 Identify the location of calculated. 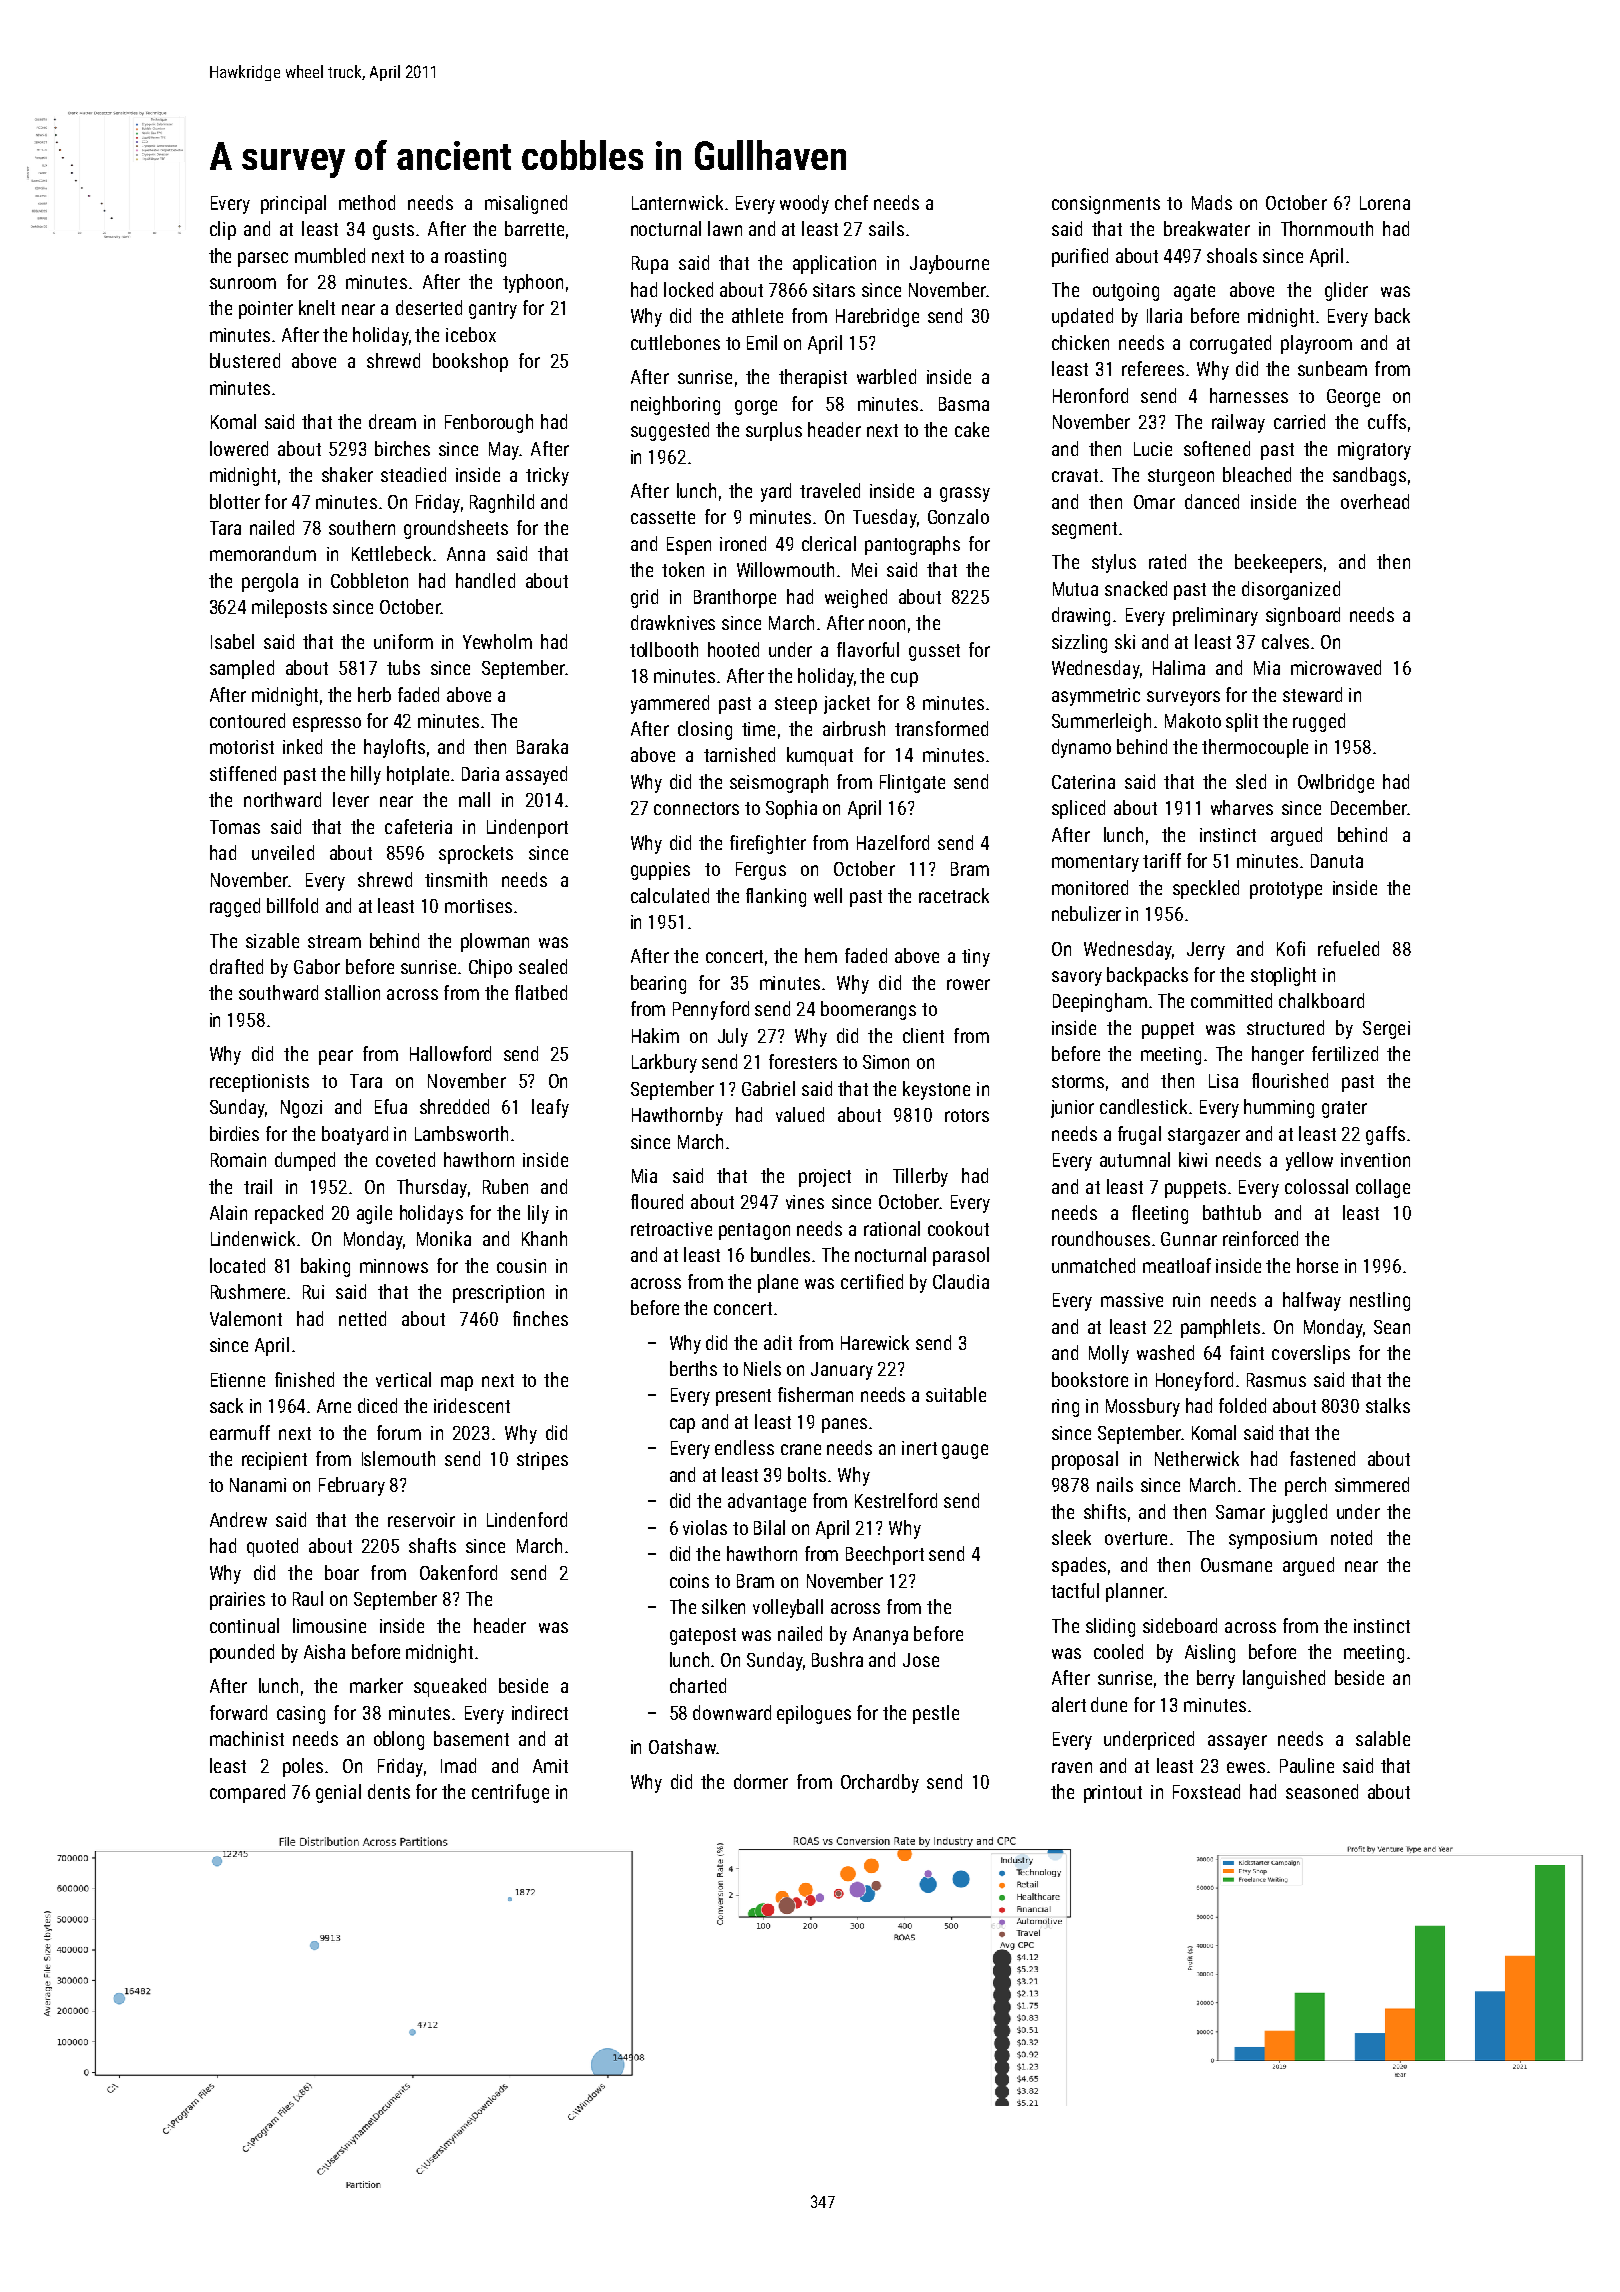
(670, 895).
